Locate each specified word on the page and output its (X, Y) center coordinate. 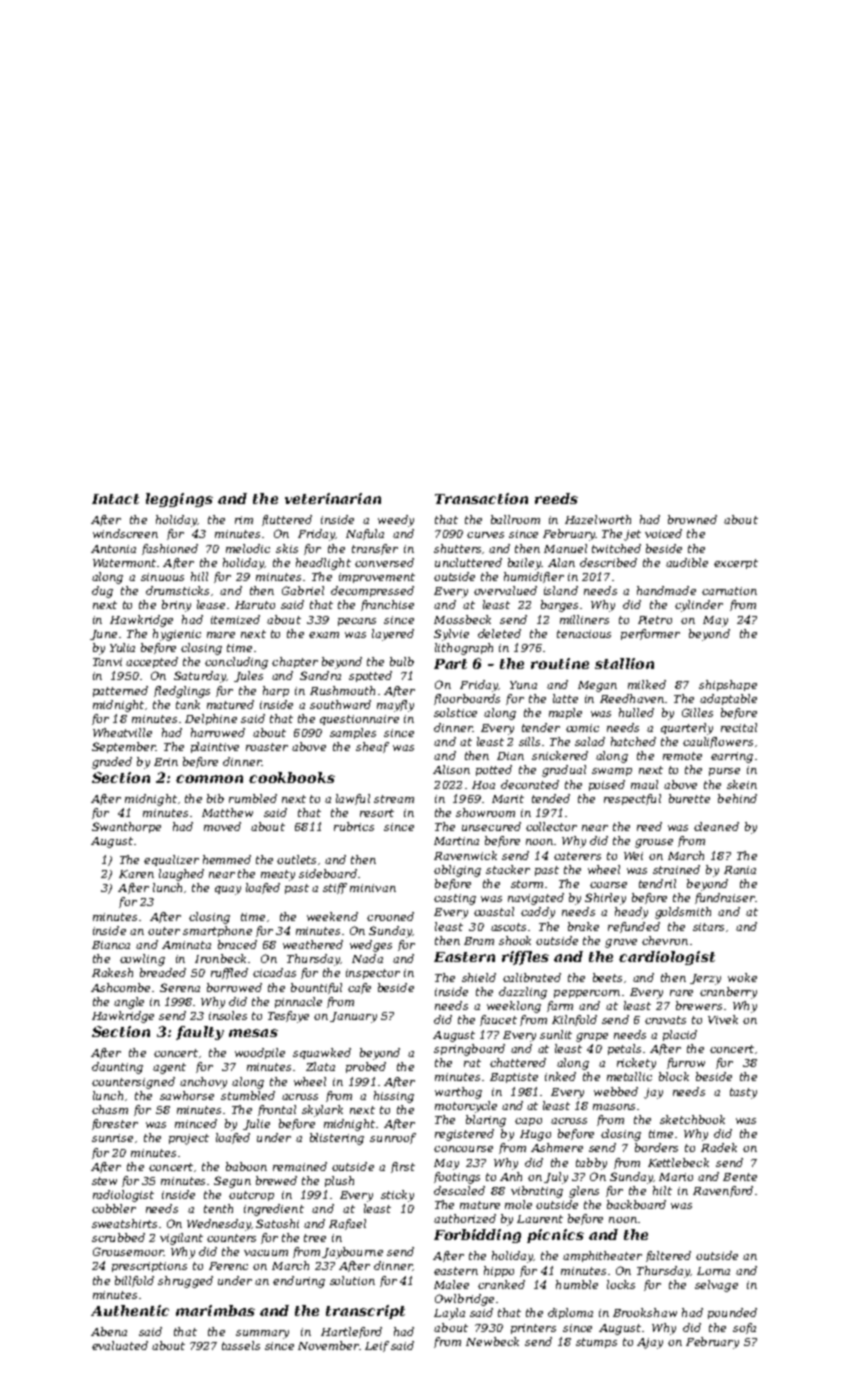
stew (104, 1181)
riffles (525, 958)
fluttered (287, 520)
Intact (115, 499)
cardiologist (667, 958)
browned (692, 519)
